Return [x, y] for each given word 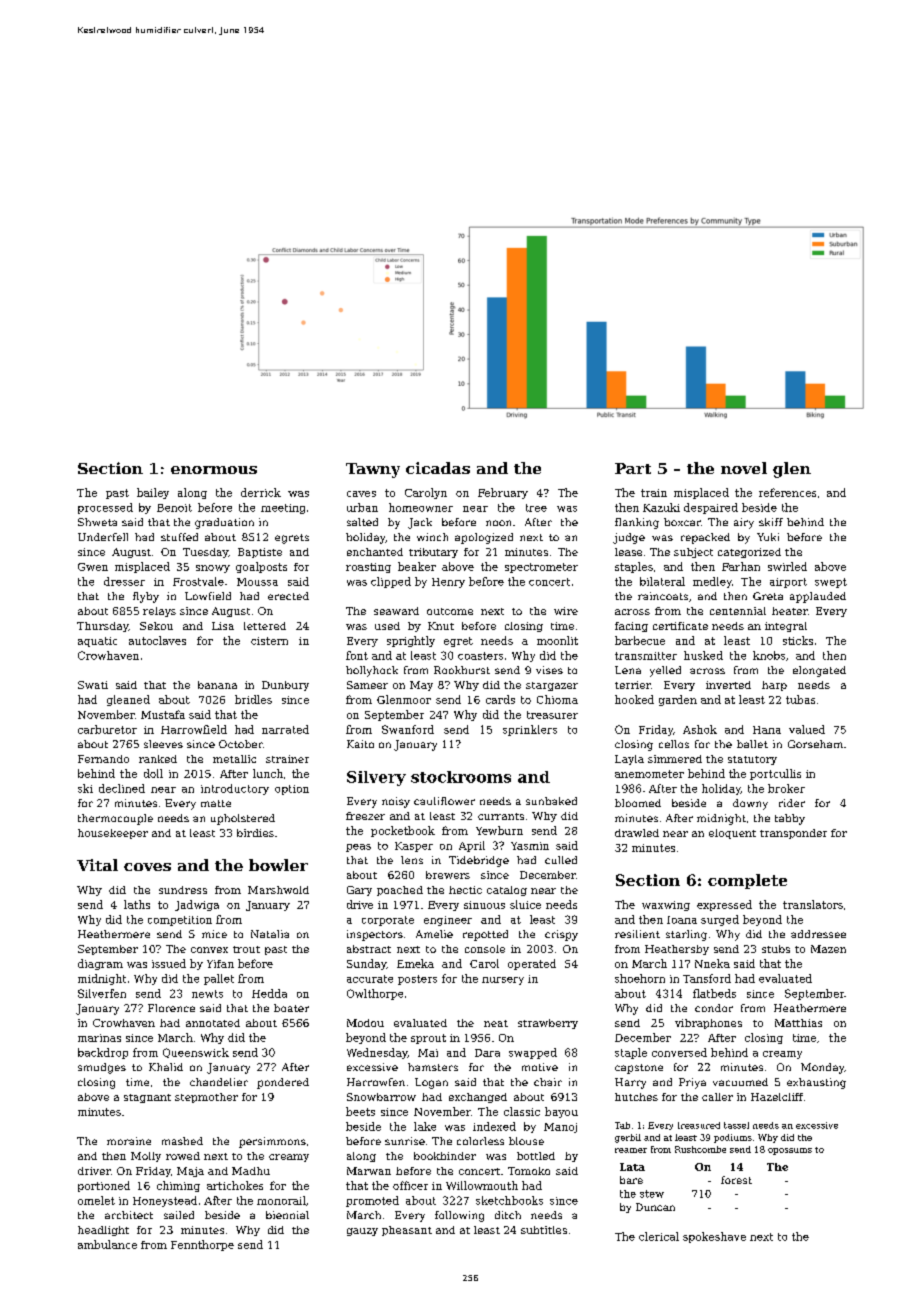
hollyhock [372, 671]
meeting [283, 509]
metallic [234, 759]
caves [361, 494]
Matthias [798, 1023]
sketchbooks [509, 1200]
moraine [129, 1141]
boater [291, 1008]
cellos [674, 744]
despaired [711, 508]
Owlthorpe [375, 994]
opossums [790, 1151]
